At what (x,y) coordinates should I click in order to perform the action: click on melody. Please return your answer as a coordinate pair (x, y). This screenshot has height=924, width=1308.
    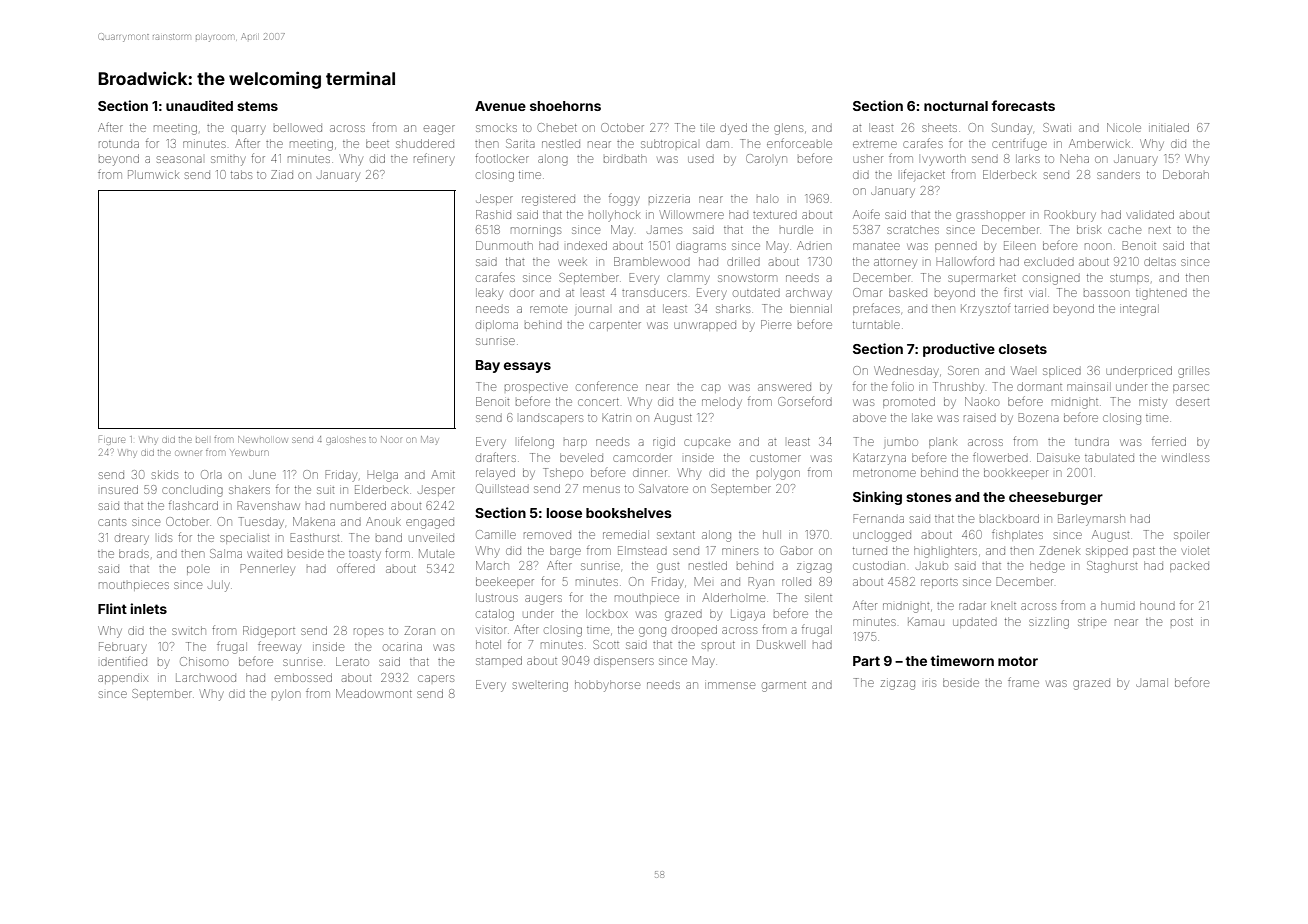
    Looking at the image, I should click on (722, 403).
